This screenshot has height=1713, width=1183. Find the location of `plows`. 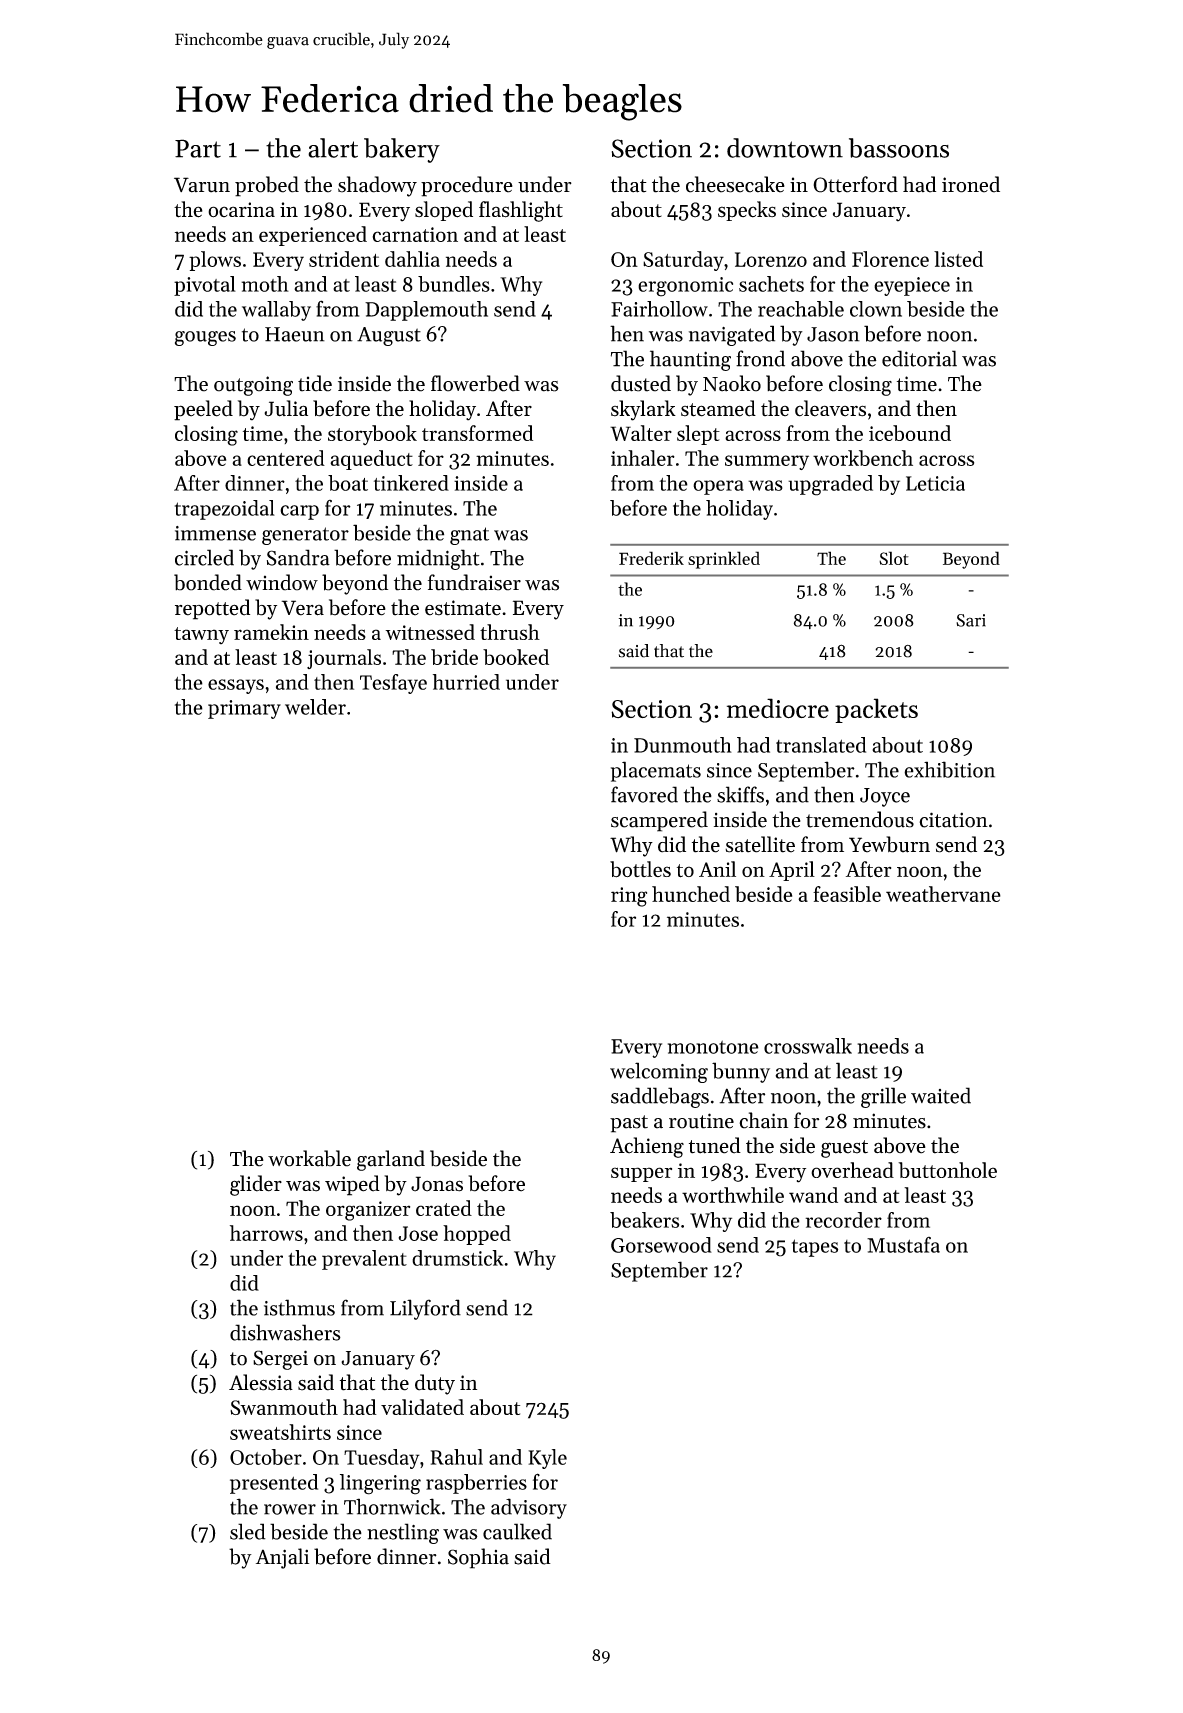

plows is located at coordinates (215, 261).
